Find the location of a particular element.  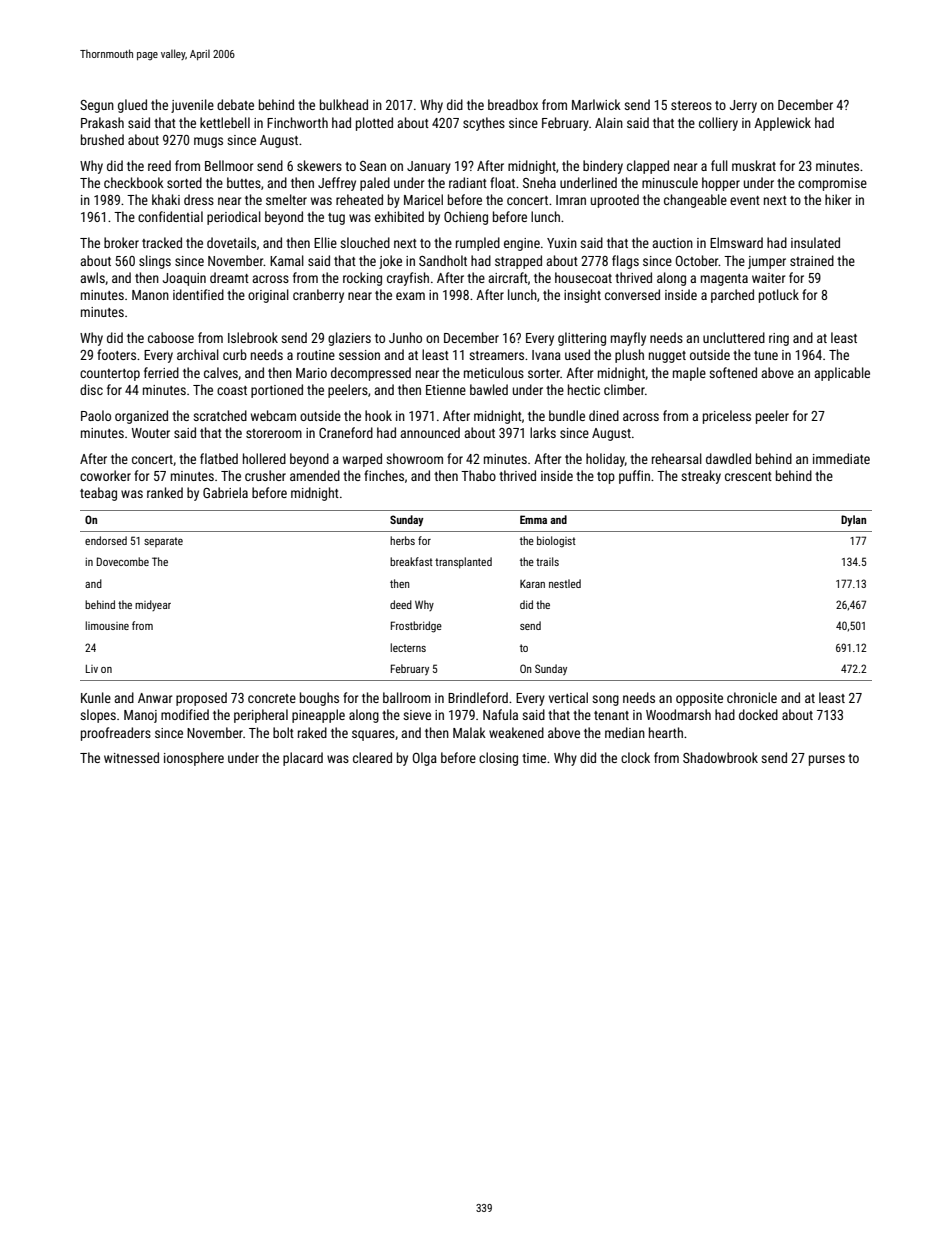

strained is located at coordinates (812, 260).
